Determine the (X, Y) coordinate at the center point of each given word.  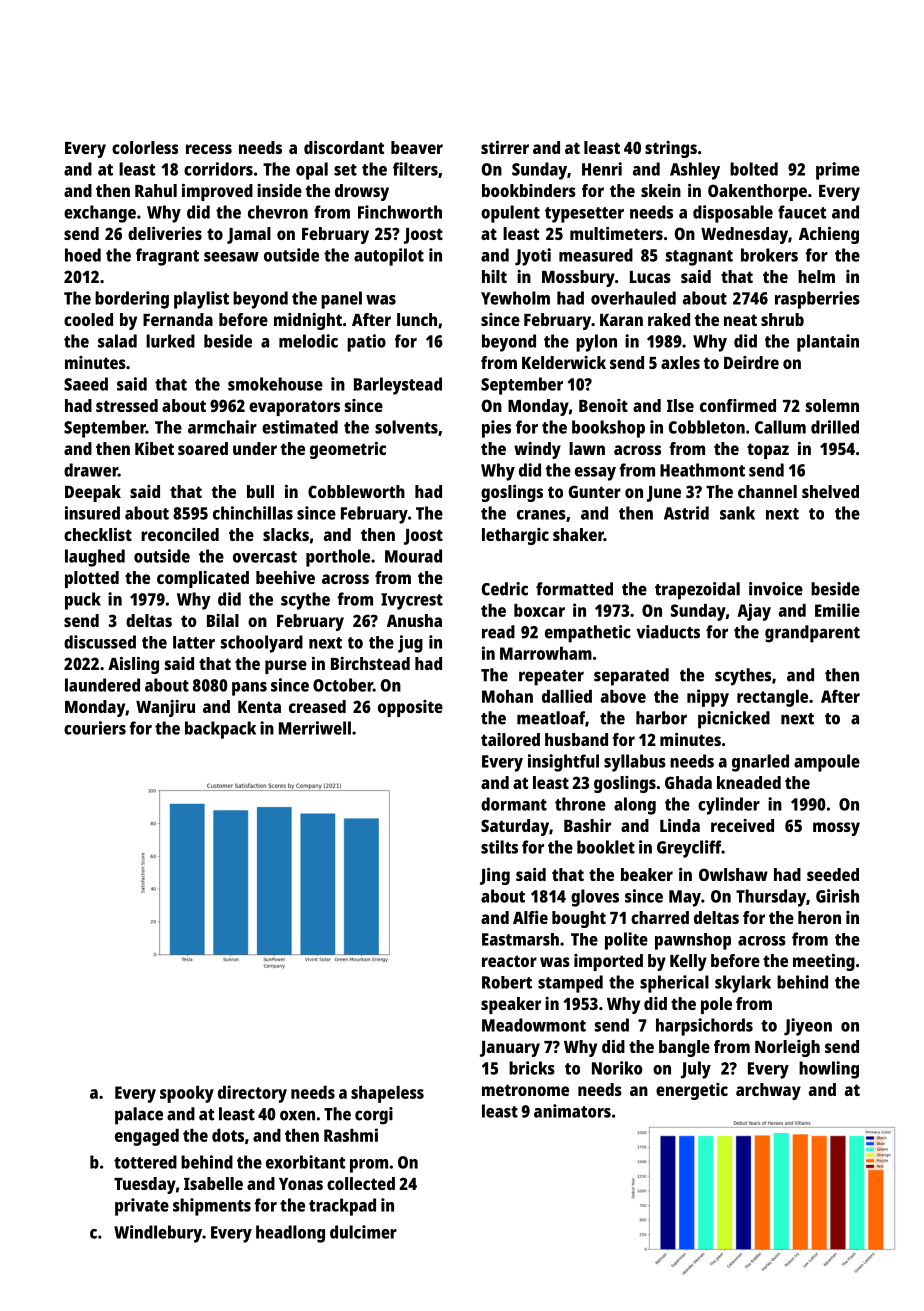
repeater (551, 678)
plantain (828, 343)
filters (415, 169)
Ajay (754, 612)
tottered (145, 1162)
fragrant (167, 257)
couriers (95, 728)
